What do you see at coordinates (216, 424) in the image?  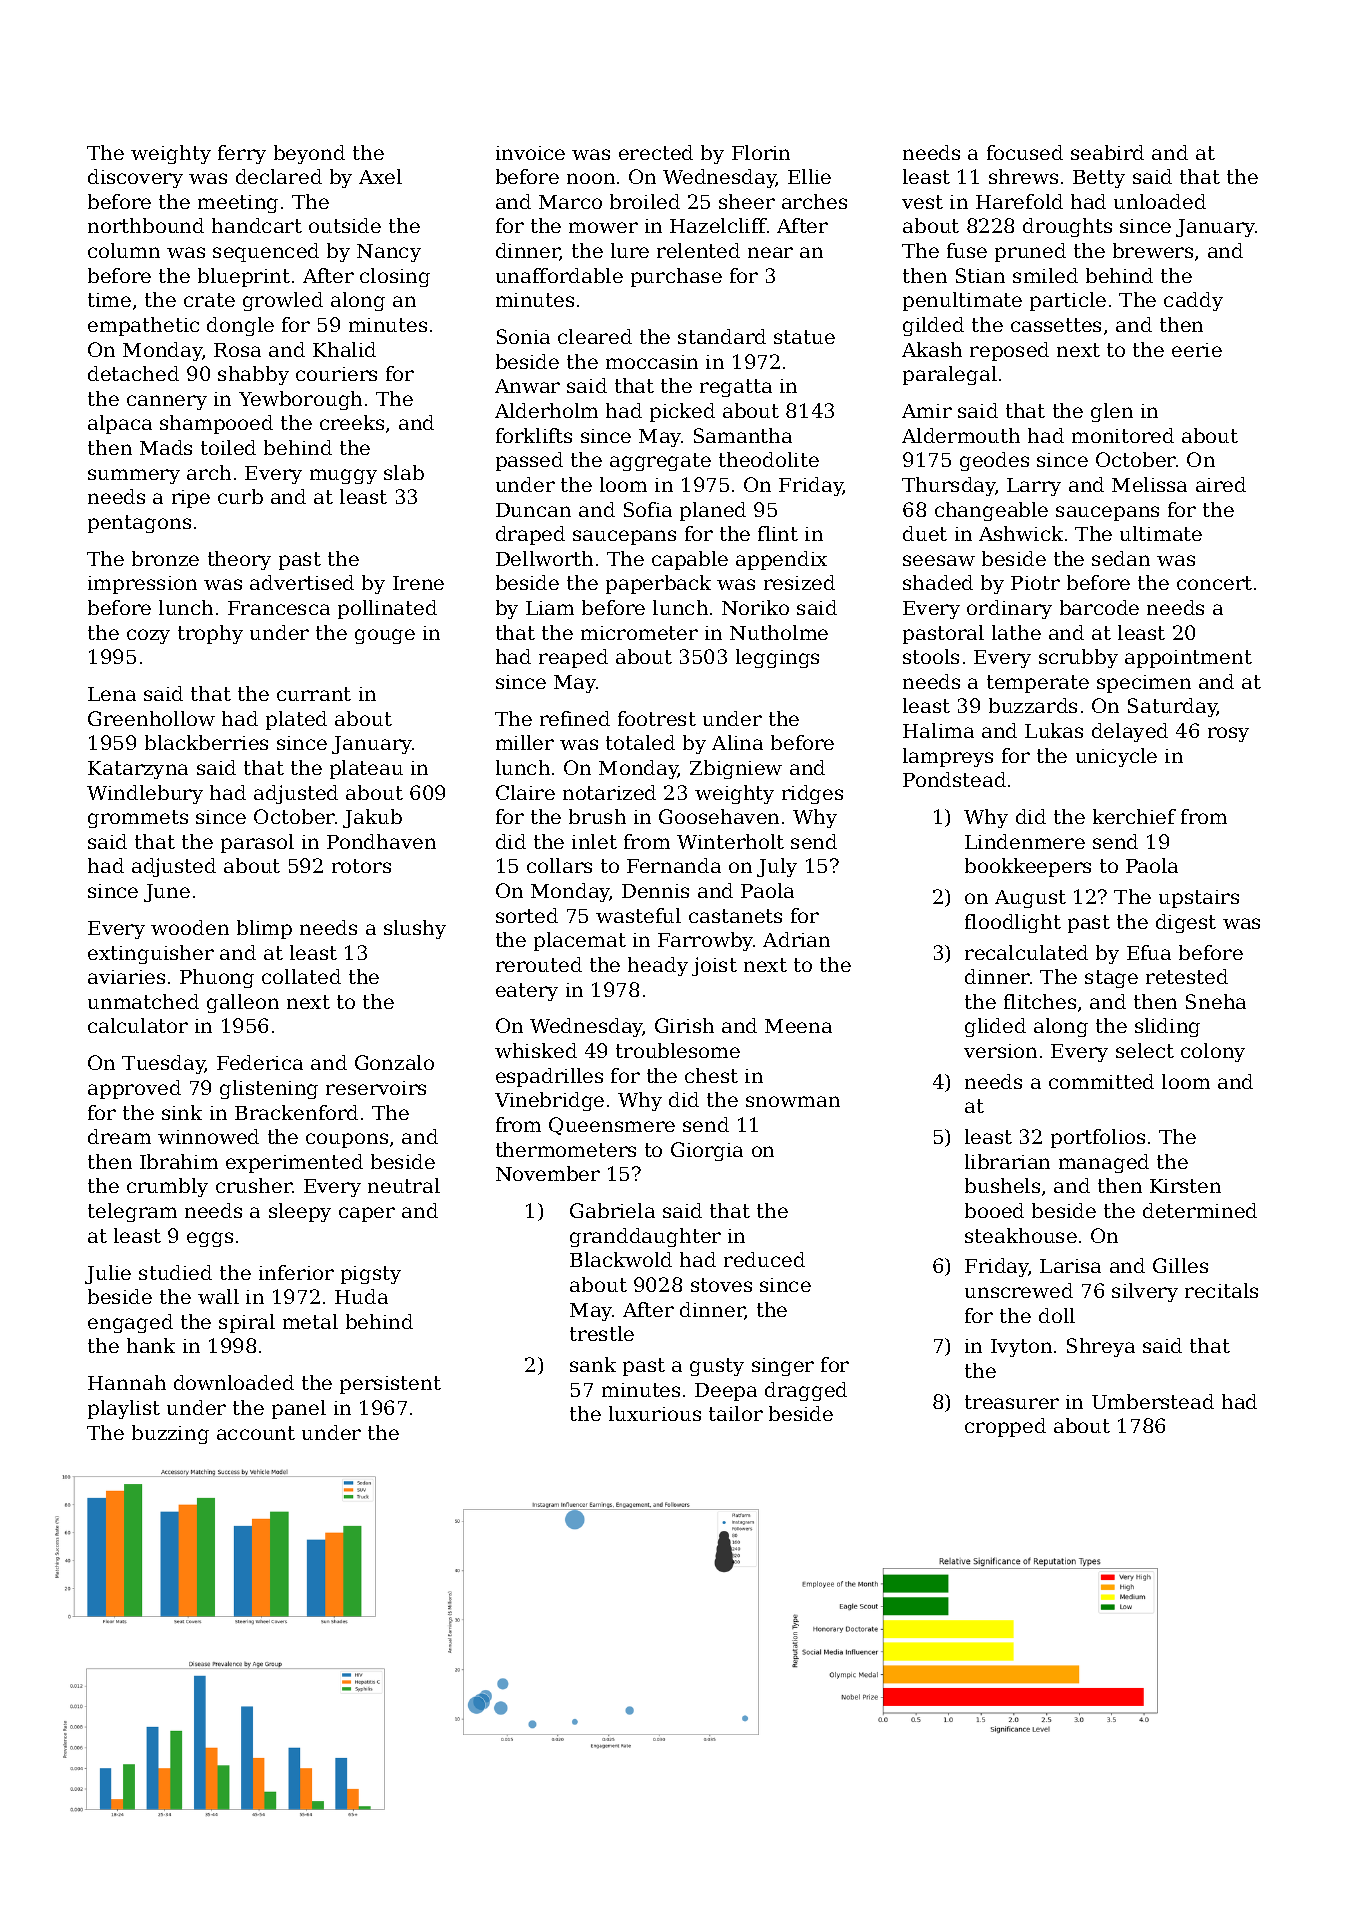 I see `shampooed` at bounding box center [216, 424].
